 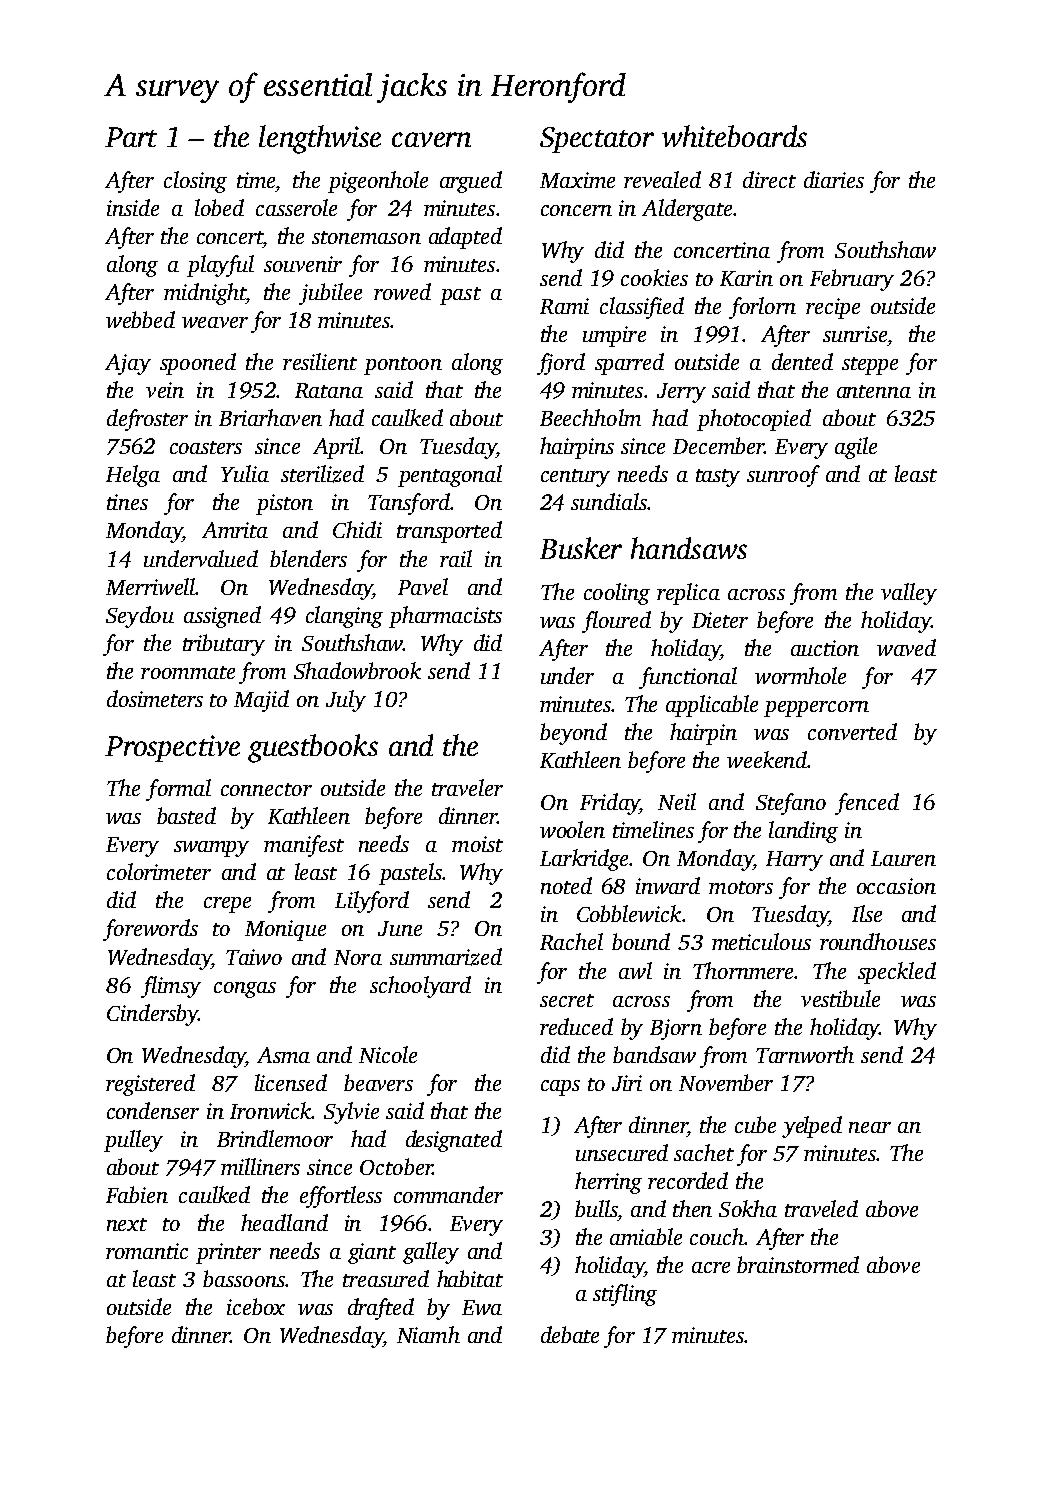 What do you see at coordinates (852, 280) in the page?
I see `February` at bounding box center [852, 280].
